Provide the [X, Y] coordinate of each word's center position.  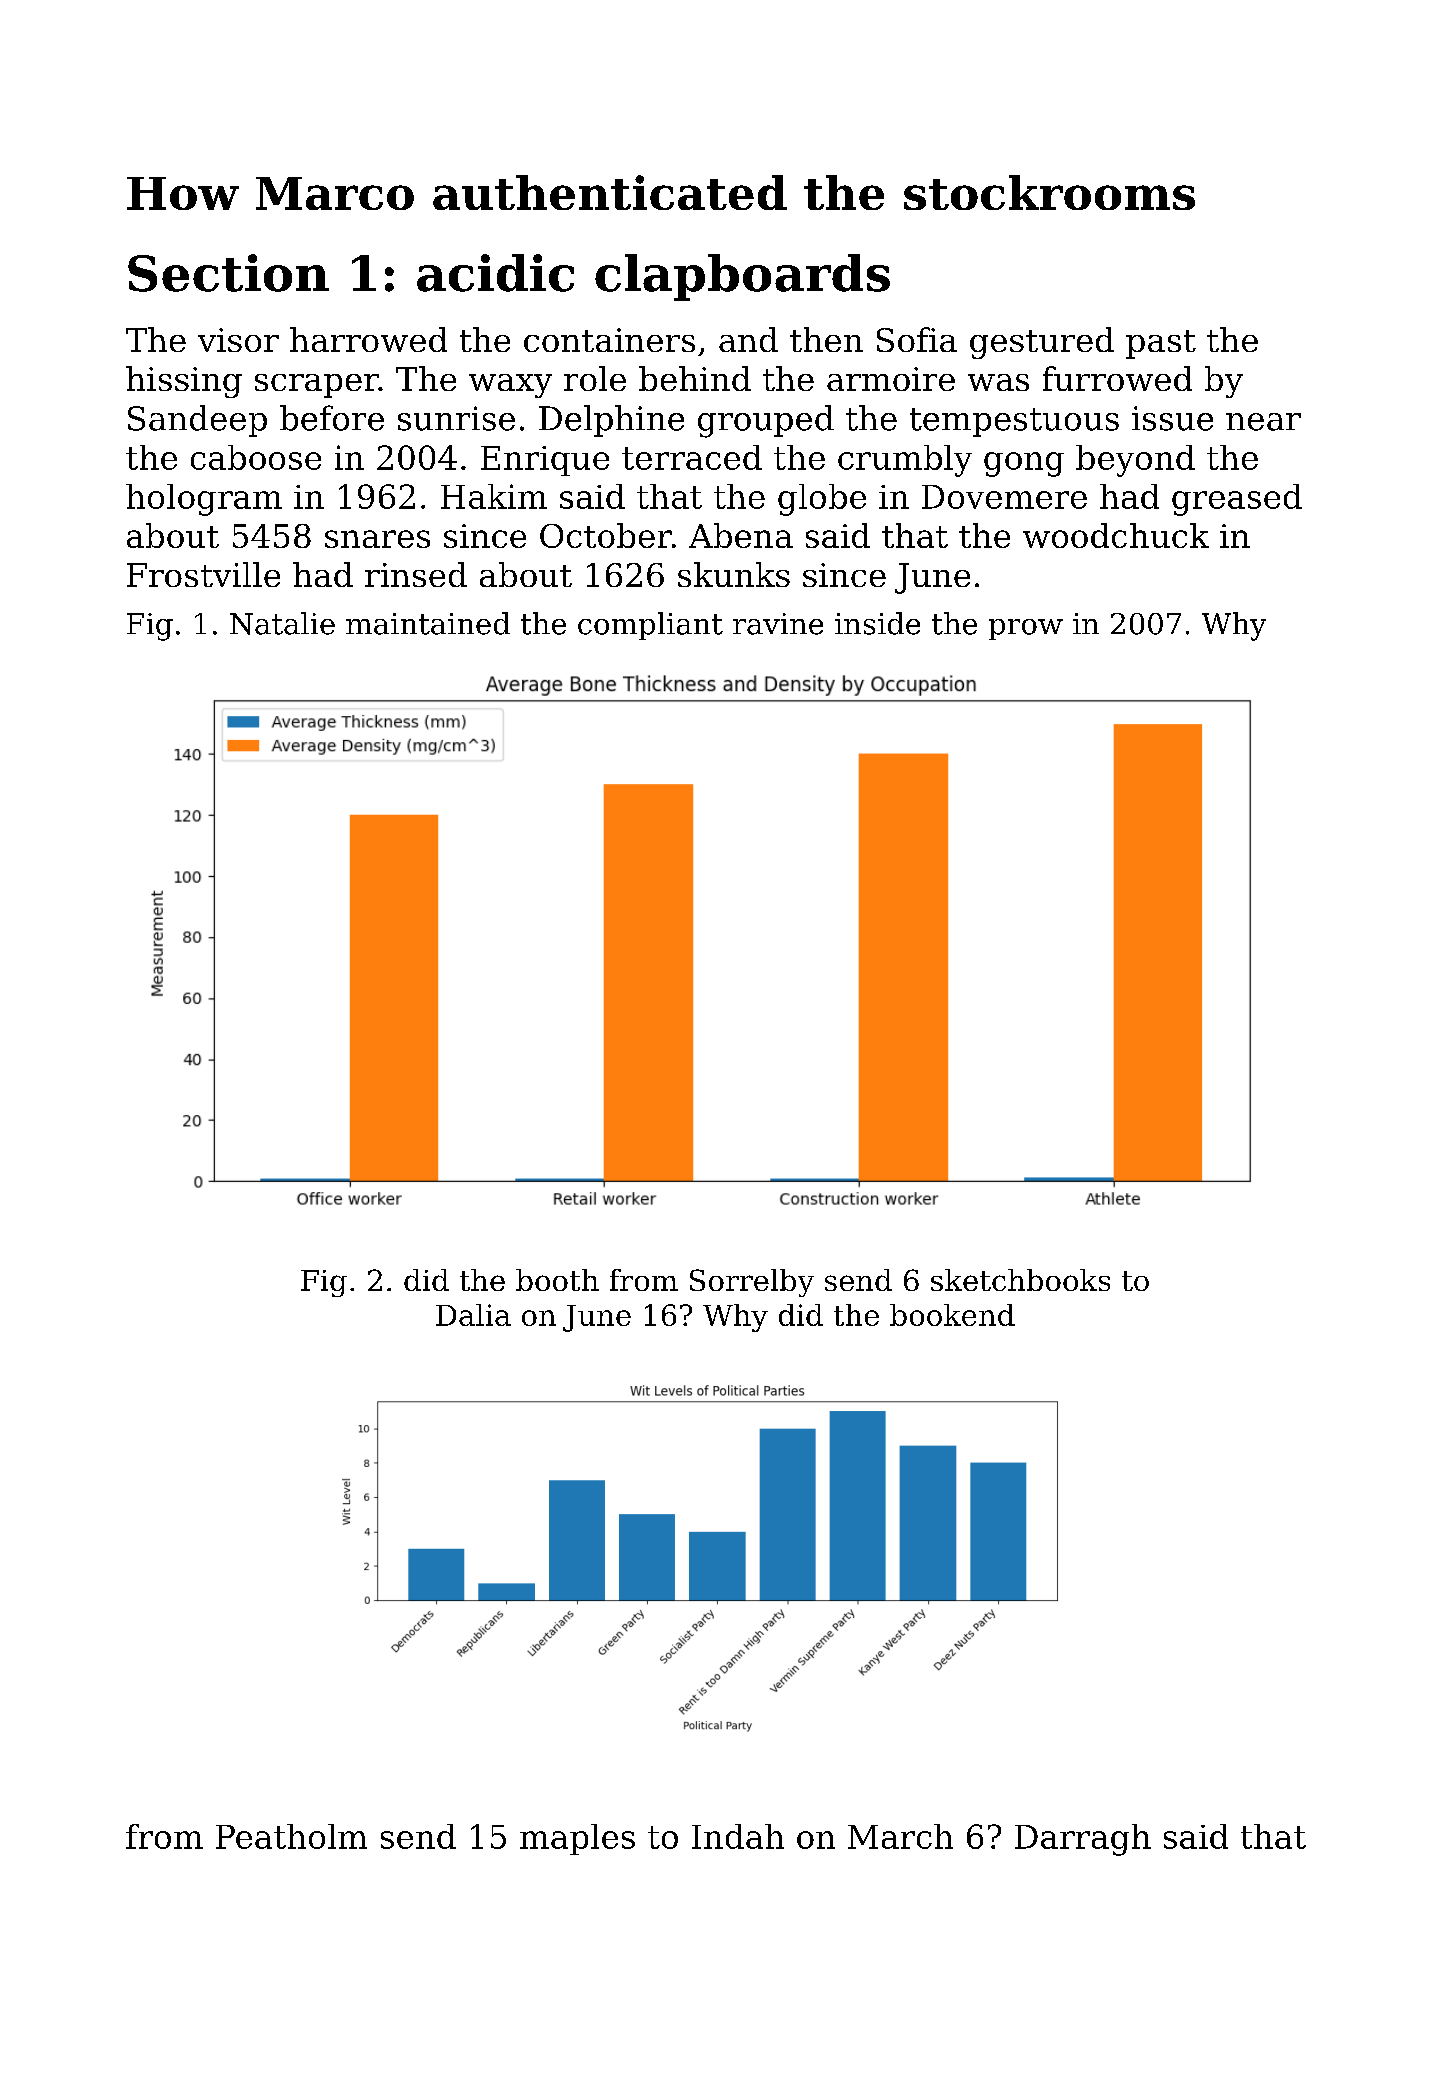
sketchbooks [1020, 1280]
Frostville [203, 574]
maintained [428, 623]
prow [1026, 629]
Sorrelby [752, 1283]
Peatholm [291, 1836]
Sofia [917, 339]
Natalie [282, 623]
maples [577, 1839]
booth [557, 1280]
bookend [952, 1315]
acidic [495, 273]
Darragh [1083, 1840]
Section [228, 273]
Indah [738, 1836]
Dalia [473, 1315]
